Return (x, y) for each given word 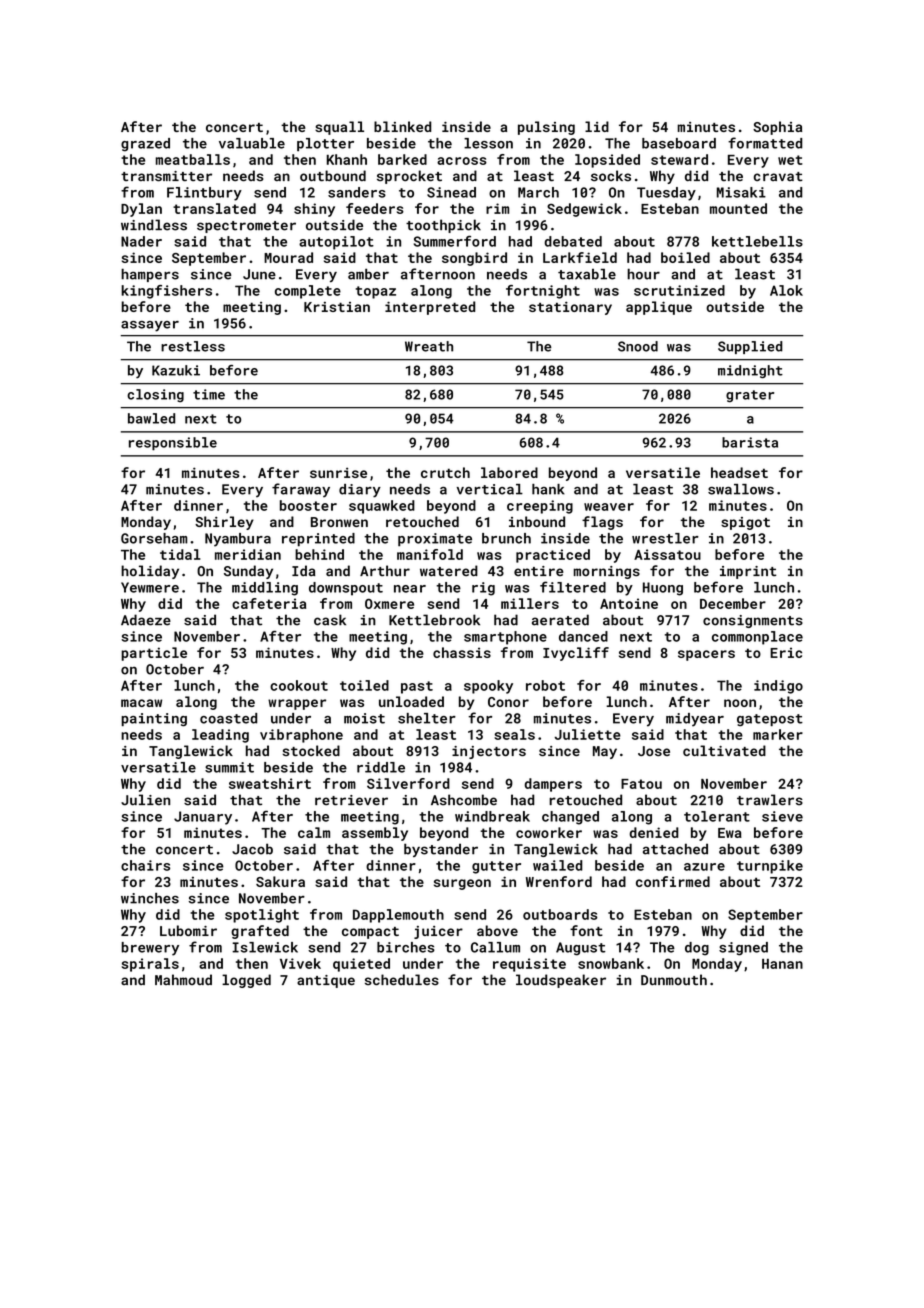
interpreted (430, 308)
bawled (151, 418)
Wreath (429, 346)
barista (750, 442)
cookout (299, 685)
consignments (753, 621)
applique (659, 308)
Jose (654, 751)
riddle (381, 767)
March (538, 192)
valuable (252, 143)
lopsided (607, 161)
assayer (150, 326)
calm (314, 832)
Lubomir (188, 930)
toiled (364, 685)
